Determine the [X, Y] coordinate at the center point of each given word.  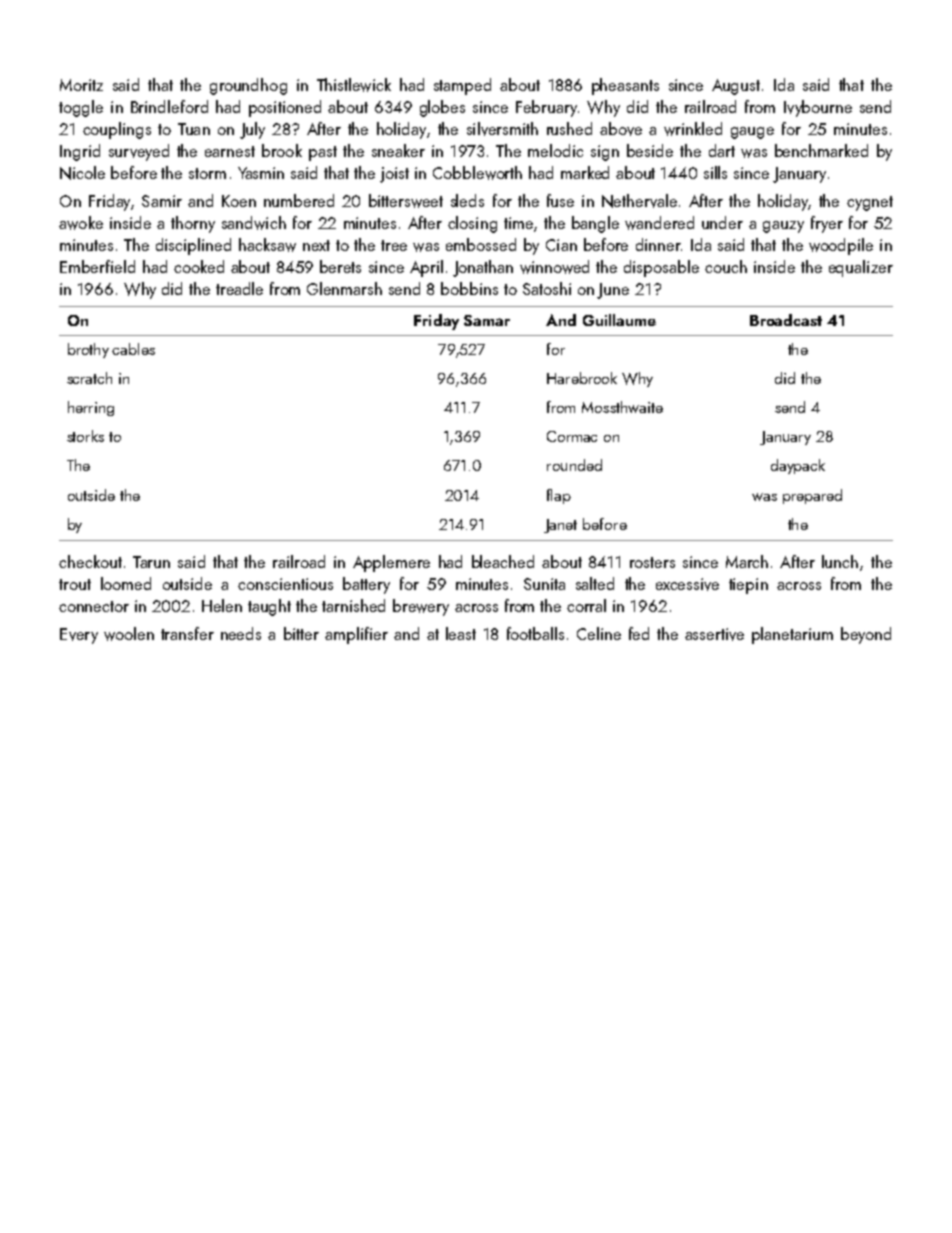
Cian [561, 245]
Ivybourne [818, 108]
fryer [827, 224]
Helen [222, 605]
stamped [462, 86]
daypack [798, 466]
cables [133, 349]
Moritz [81, 85]
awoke [81, 223]
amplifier [356, 635]
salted [595, 583]
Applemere [391, 563]
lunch [840, 561]
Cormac [572, 436]
